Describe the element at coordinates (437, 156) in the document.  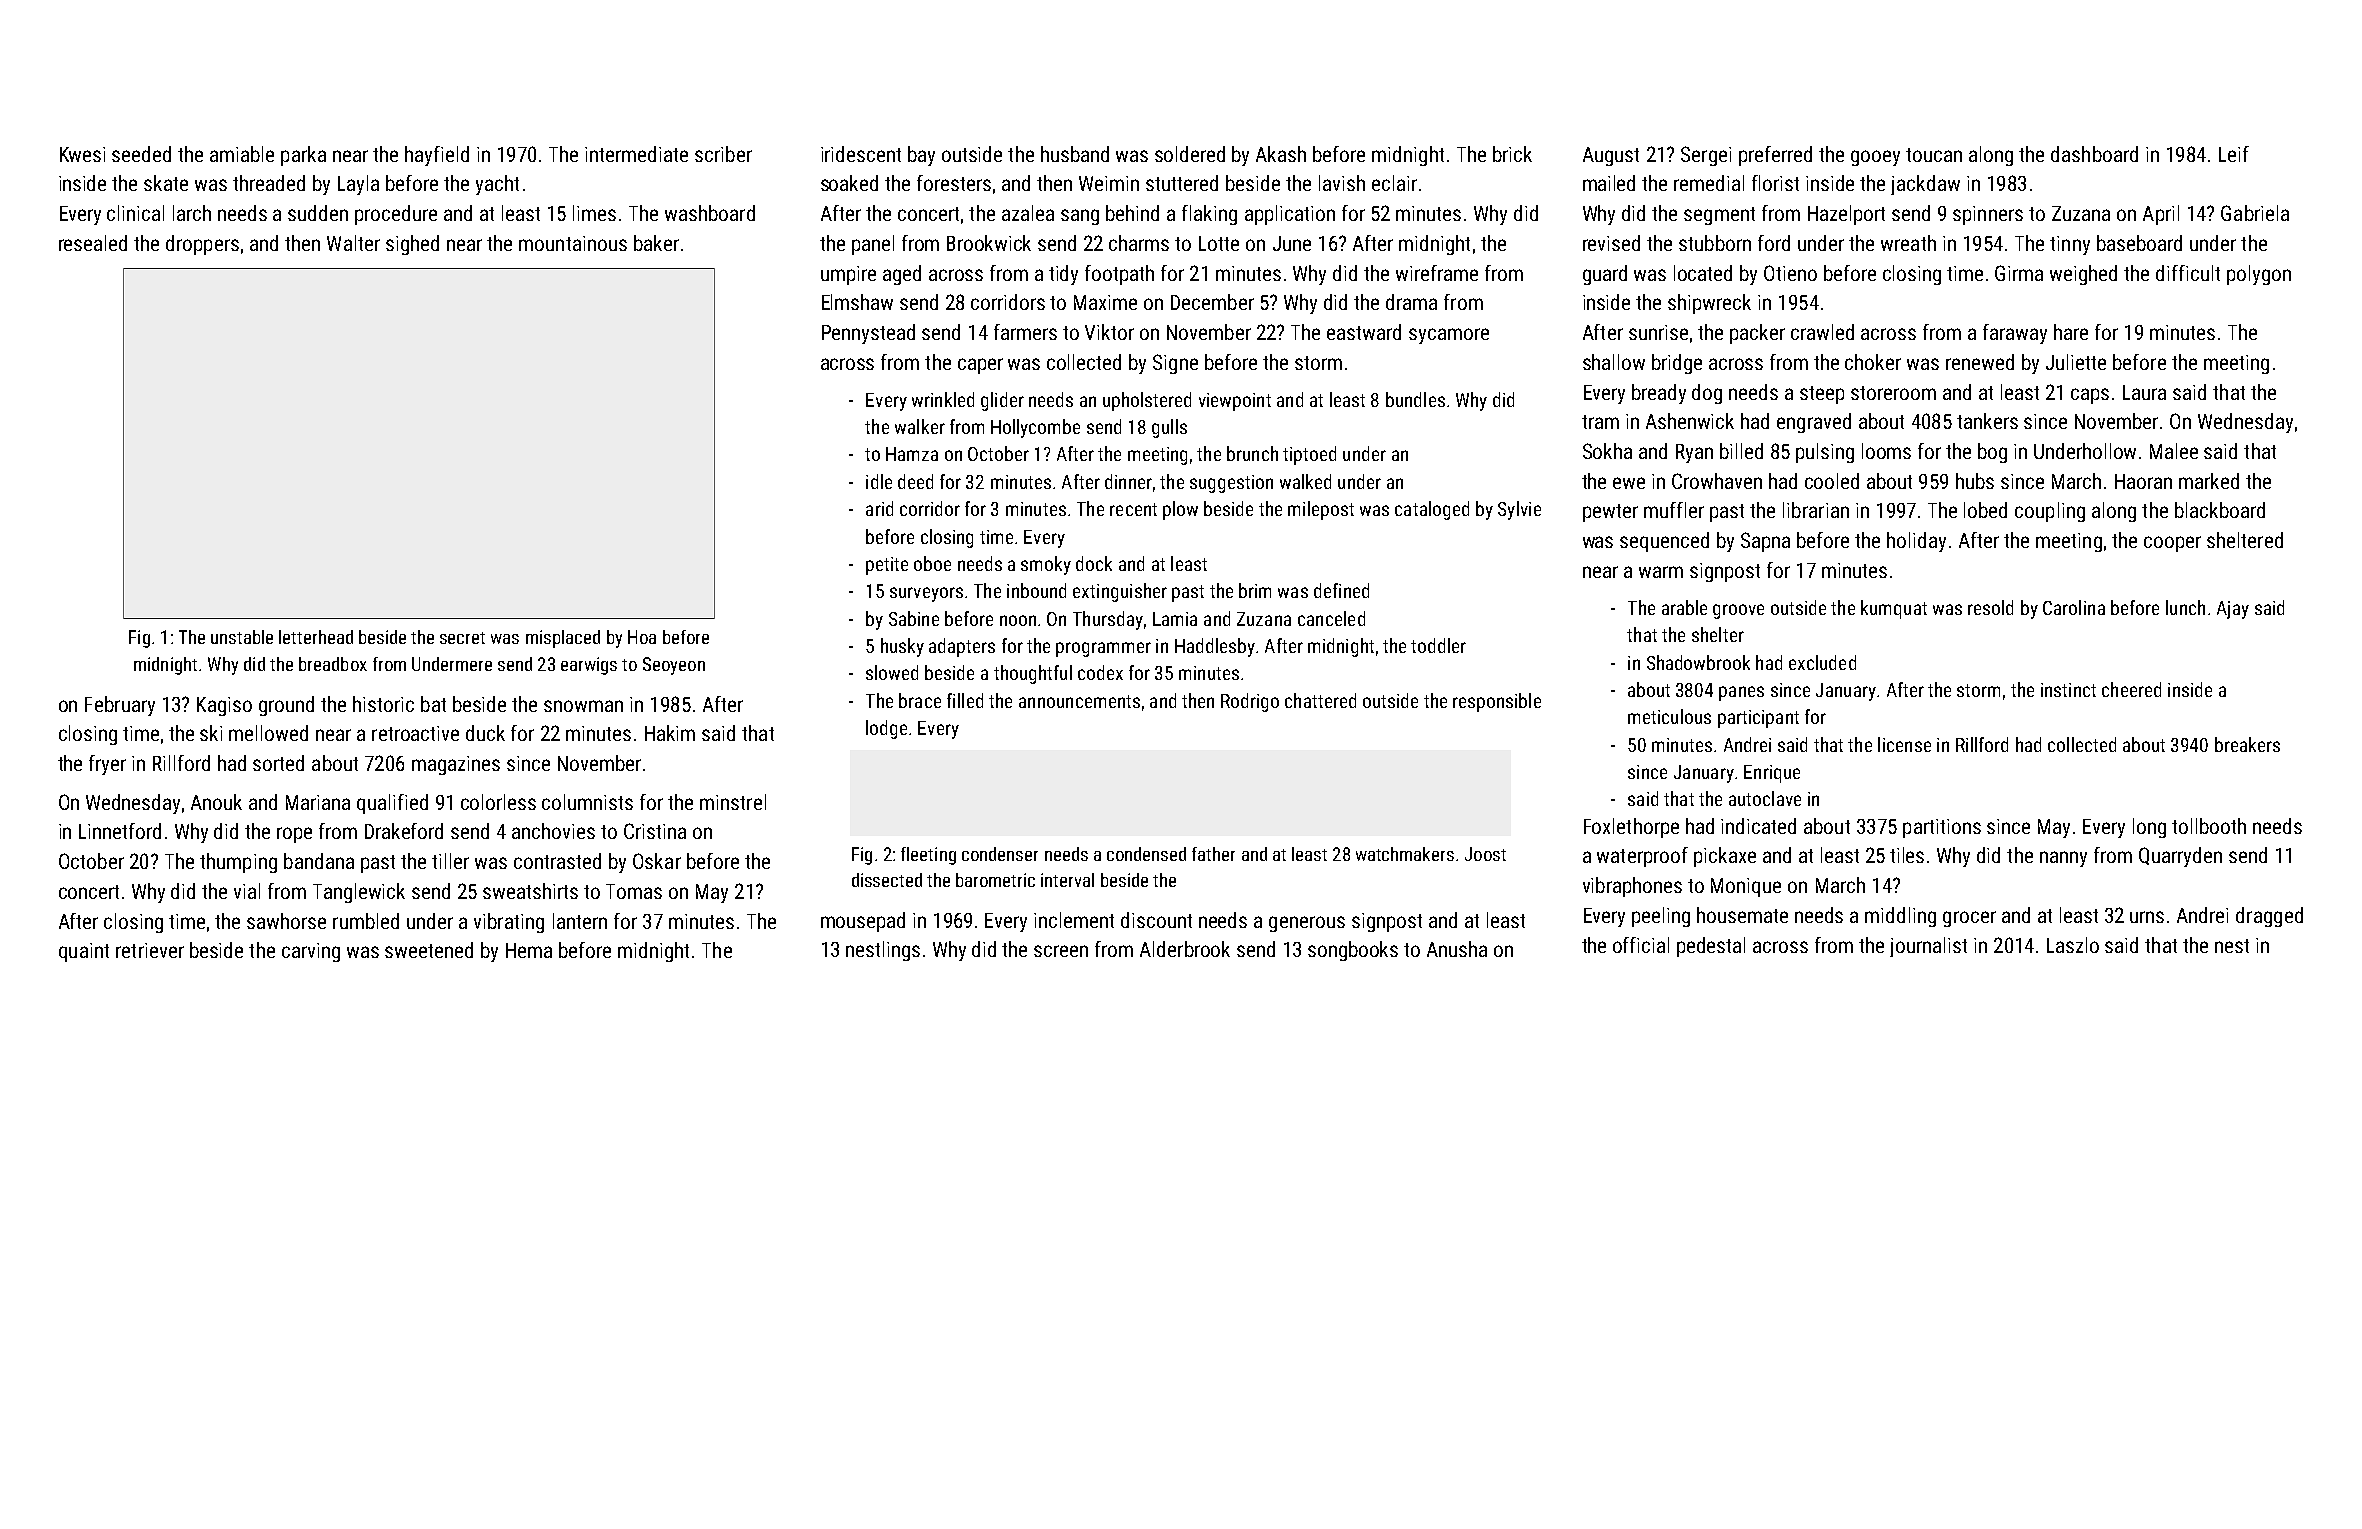
I see `hayfield` at that location.
